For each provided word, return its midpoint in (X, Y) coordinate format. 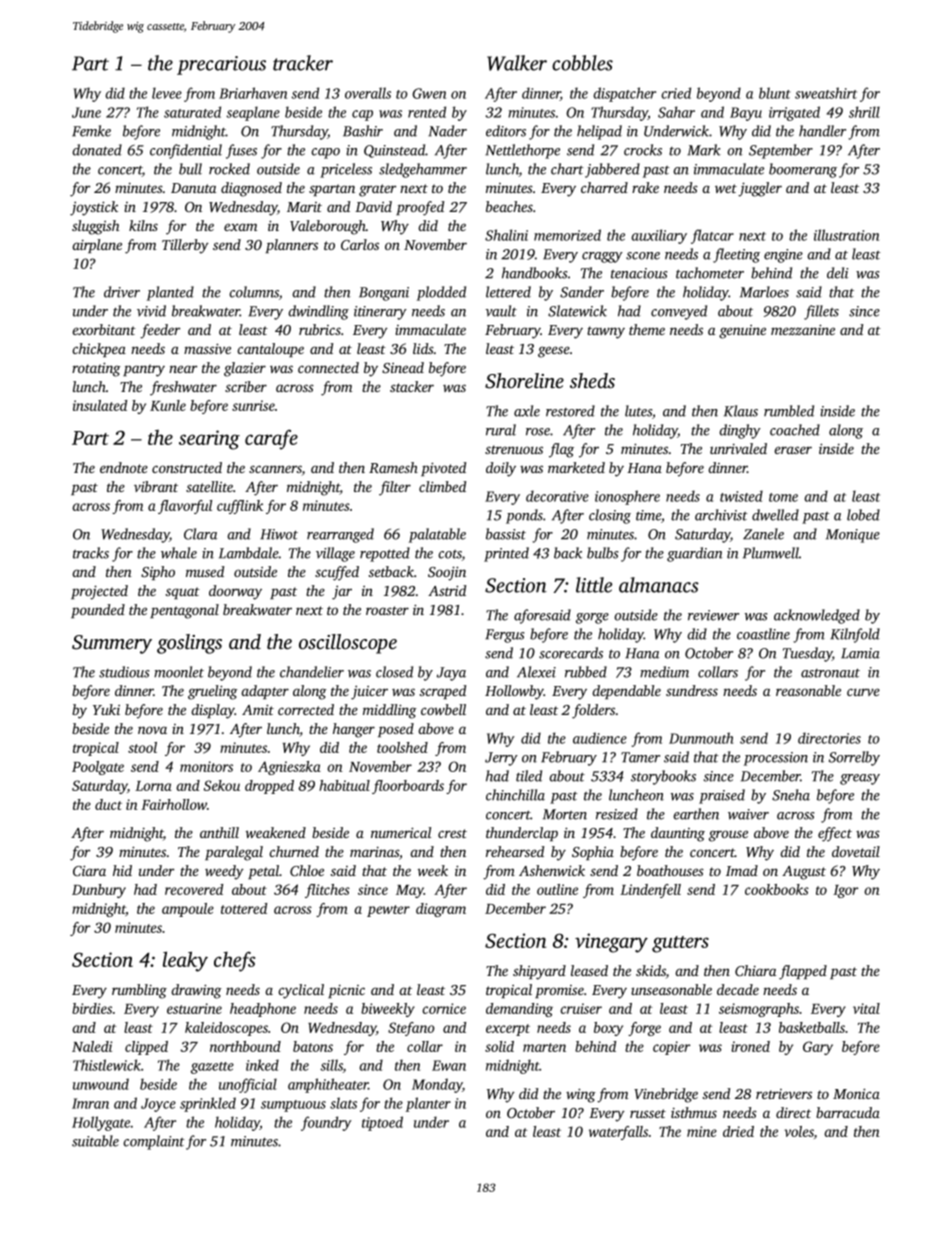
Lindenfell (650, 891)
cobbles (582, 63)
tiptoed (382, 1123)
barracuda (848, 1112)
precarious (221, 65)
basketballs (812, 1027)
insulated (100, 405)
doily (501, 469)
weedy (224, 872)
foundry (326, 1123)
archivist (721, 515)
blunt (774, 93)
